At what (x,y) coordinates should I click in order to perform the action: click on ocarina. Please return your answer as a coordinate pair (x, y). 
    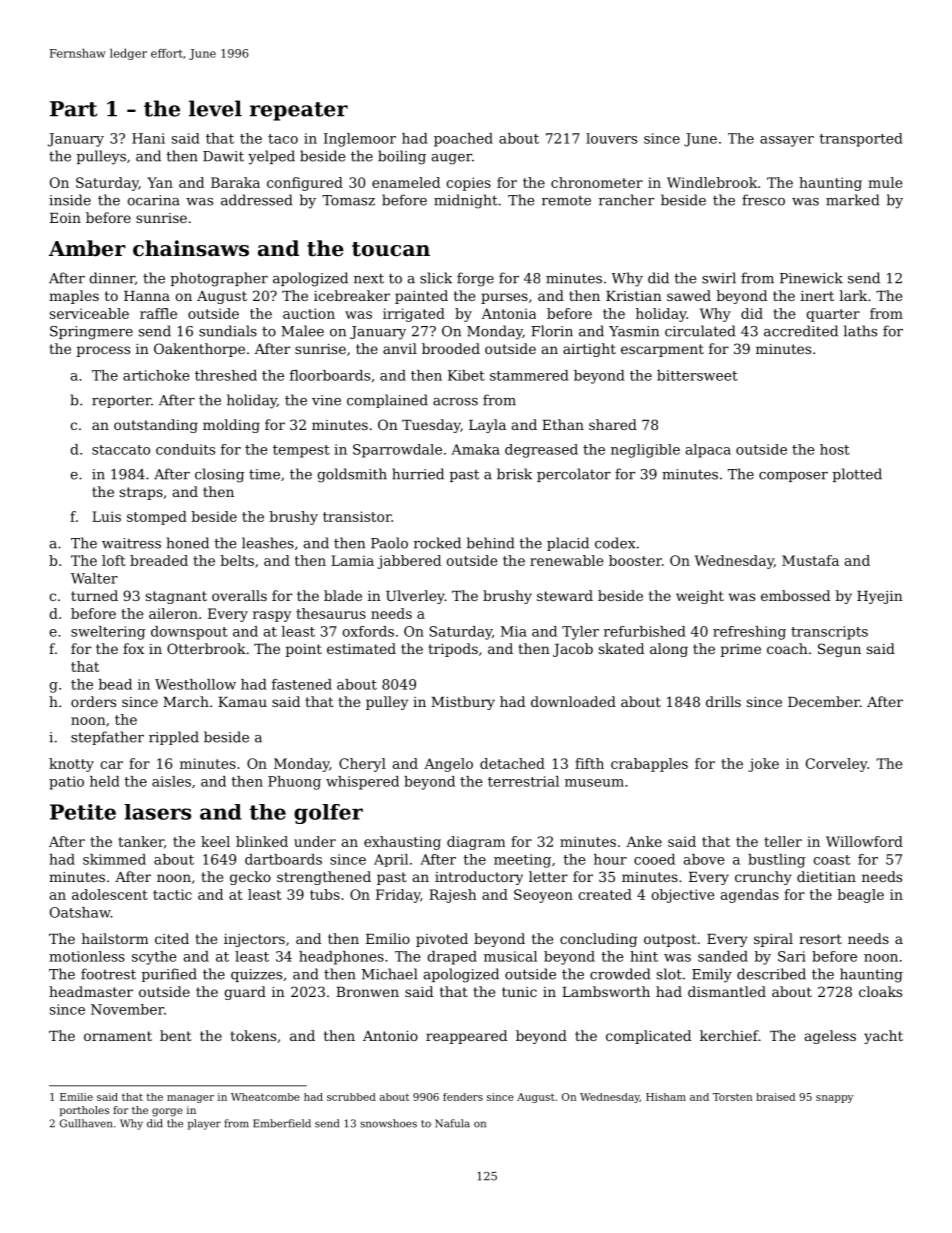
    Looking at the image, I should click on (153, 200).
